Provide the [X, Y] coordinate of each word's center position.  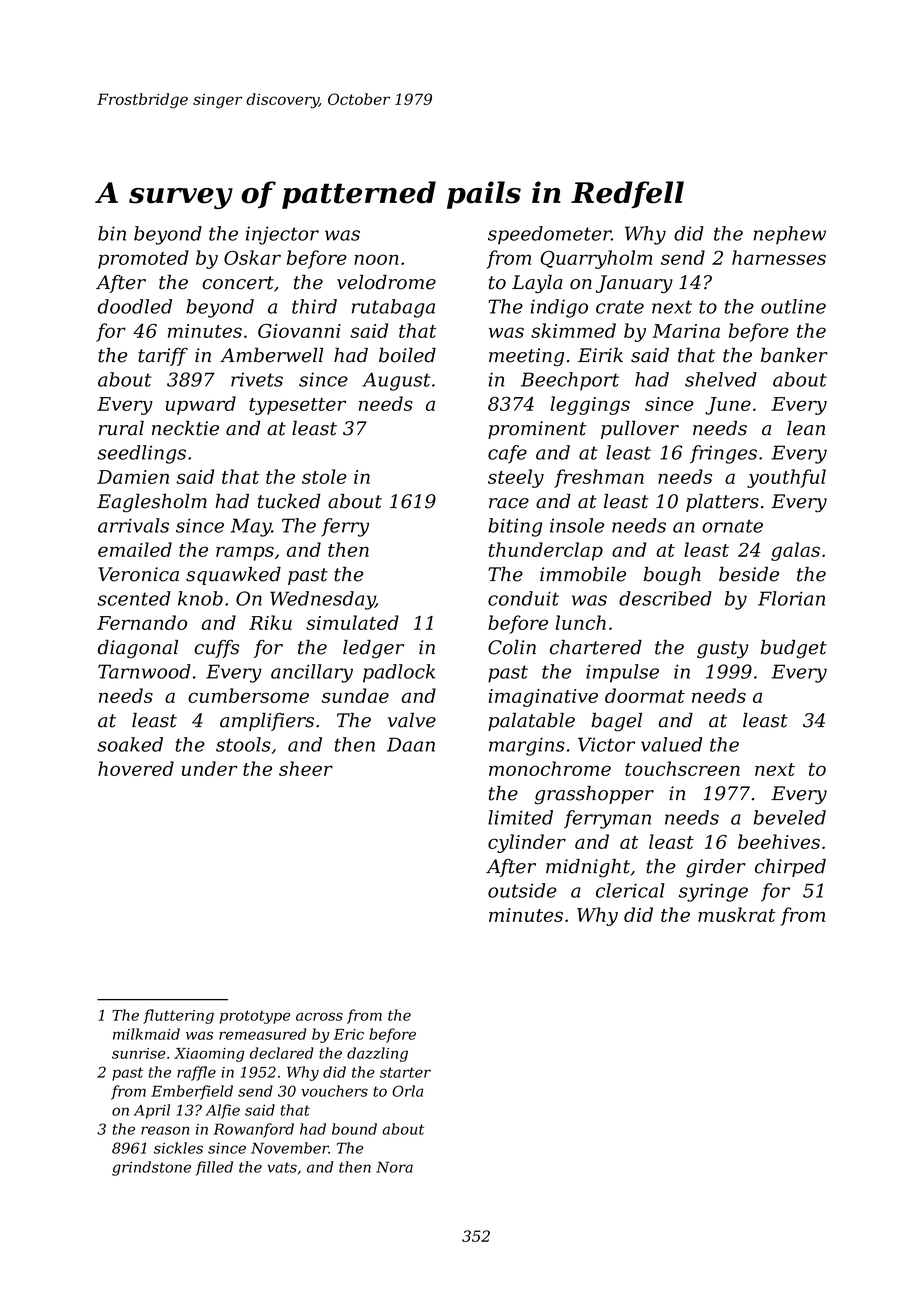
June [728, 406]
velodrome [386, 282]
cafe [507, 454]
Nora [394, 1167]
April [152, 1111]
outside [522, 890]
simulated [352, 622]
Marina [686, 331]
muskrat [737, 914]
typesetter [297, 406]
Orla [407, 1091]
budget [794, 649]
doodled [135, 306]
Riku [270, 622]
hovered [136, 768]
